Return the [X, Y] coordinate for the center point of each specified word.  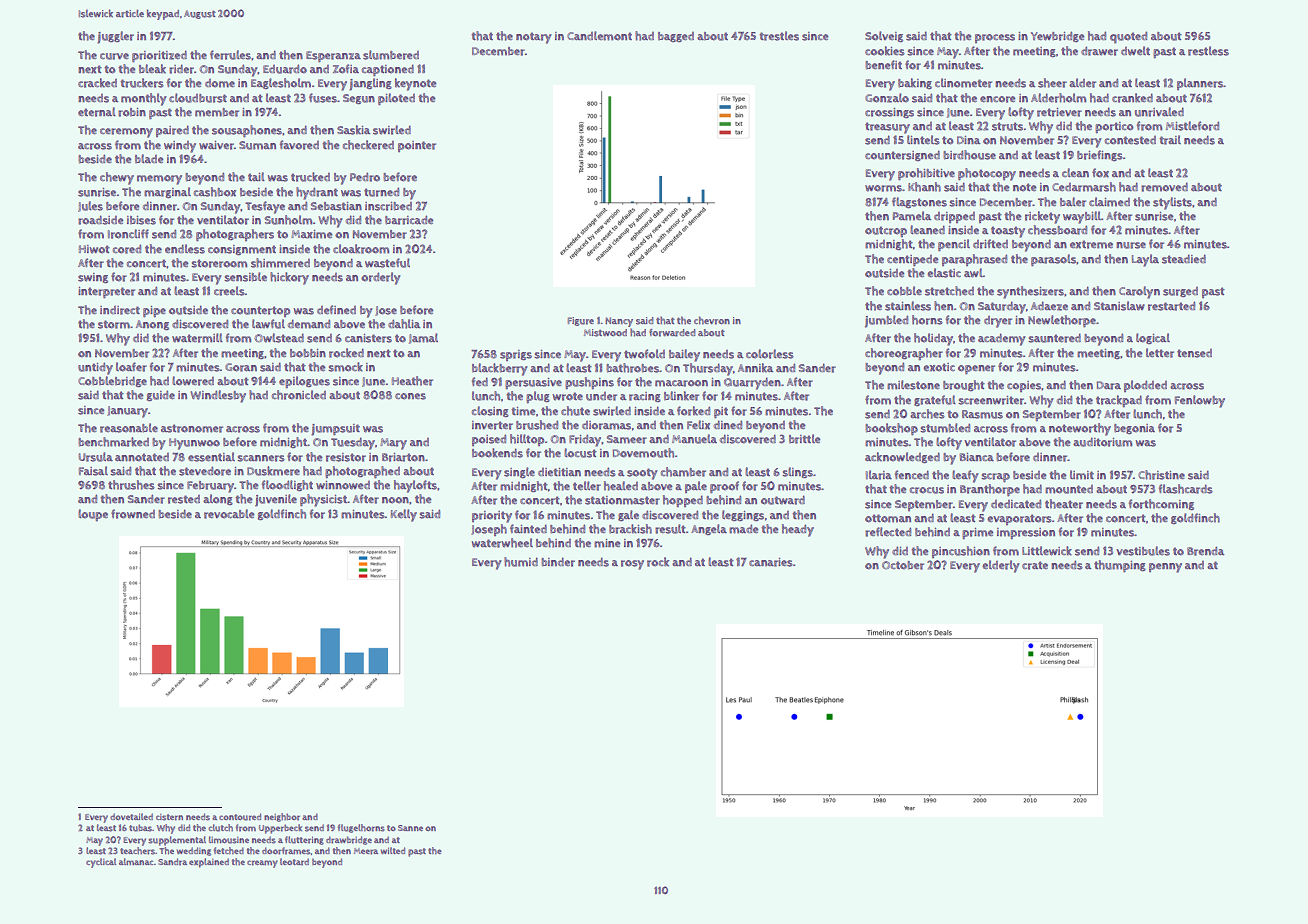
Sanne [410, 828]
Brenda [1205, 551]
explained [209, 863]
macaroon [681, 383]
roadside [100, 220]
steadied [1184, 259]
